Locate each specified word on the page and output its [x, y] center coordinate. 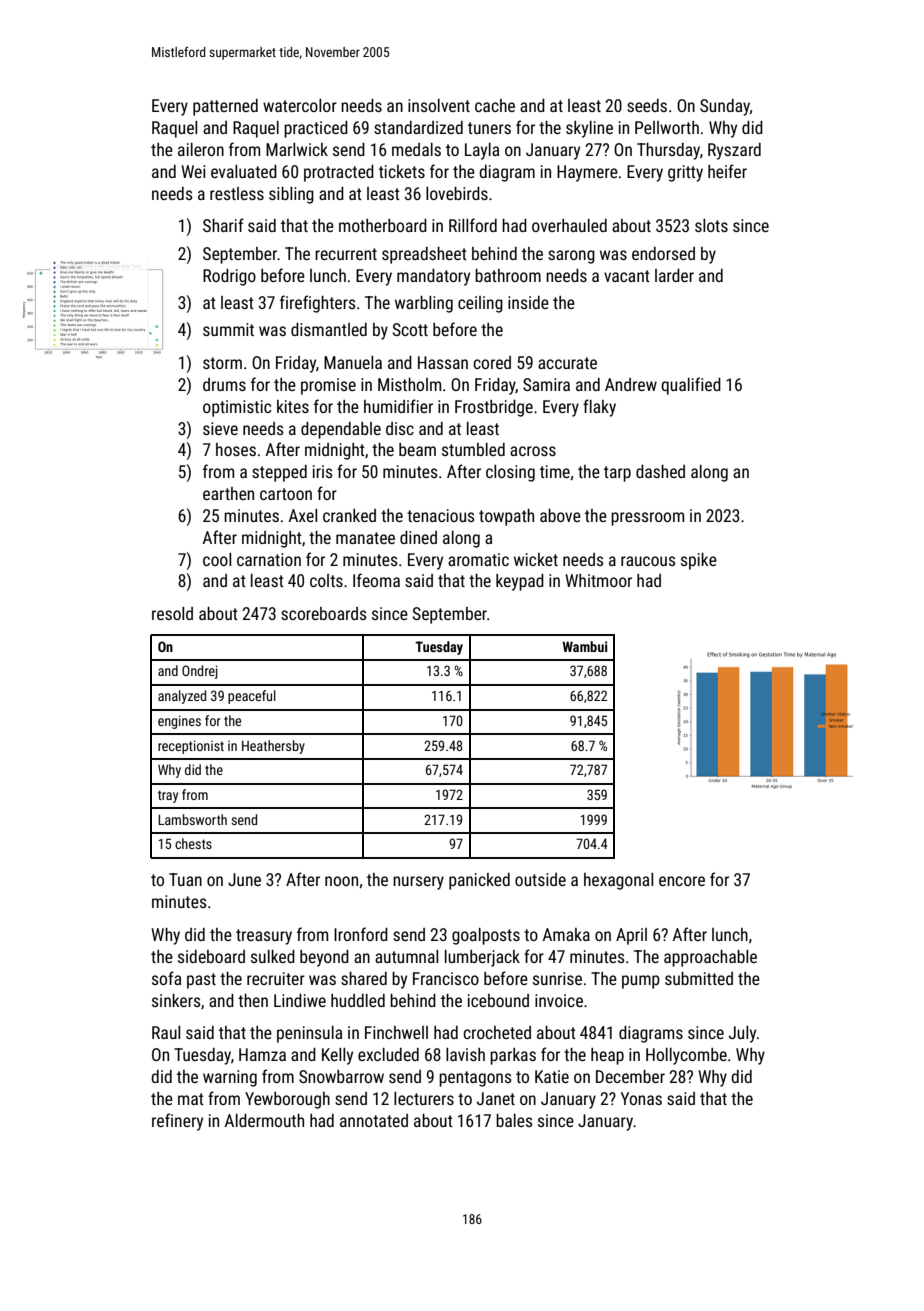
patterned [225, 107]
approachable [710, 958]
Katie [552, 1076]
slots [711, 225]
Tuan [185, 879]
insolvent [439, 105]
